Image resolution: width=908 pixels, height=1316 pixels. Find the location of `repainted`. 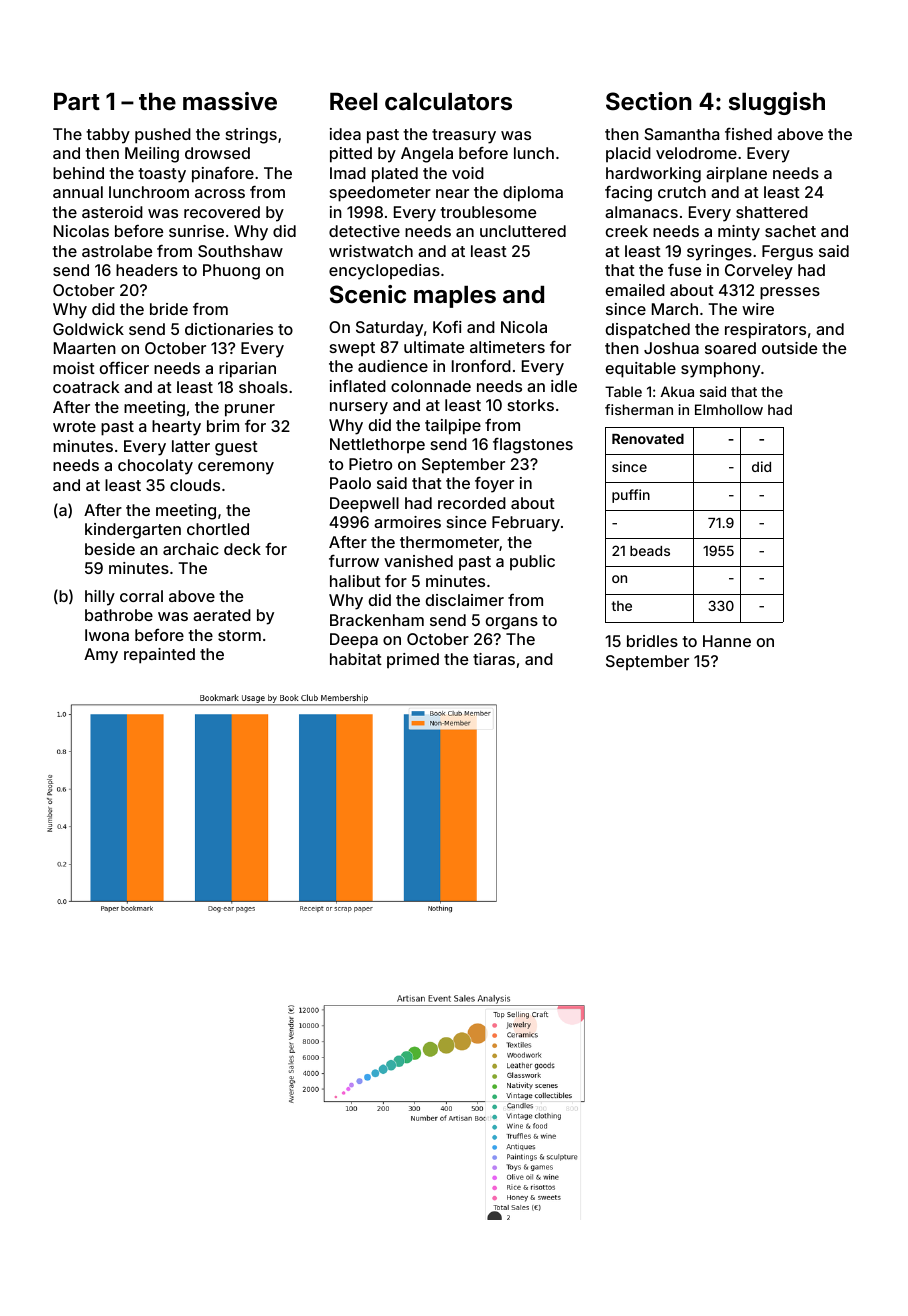

repainted is located at coordinates (159, 656).
